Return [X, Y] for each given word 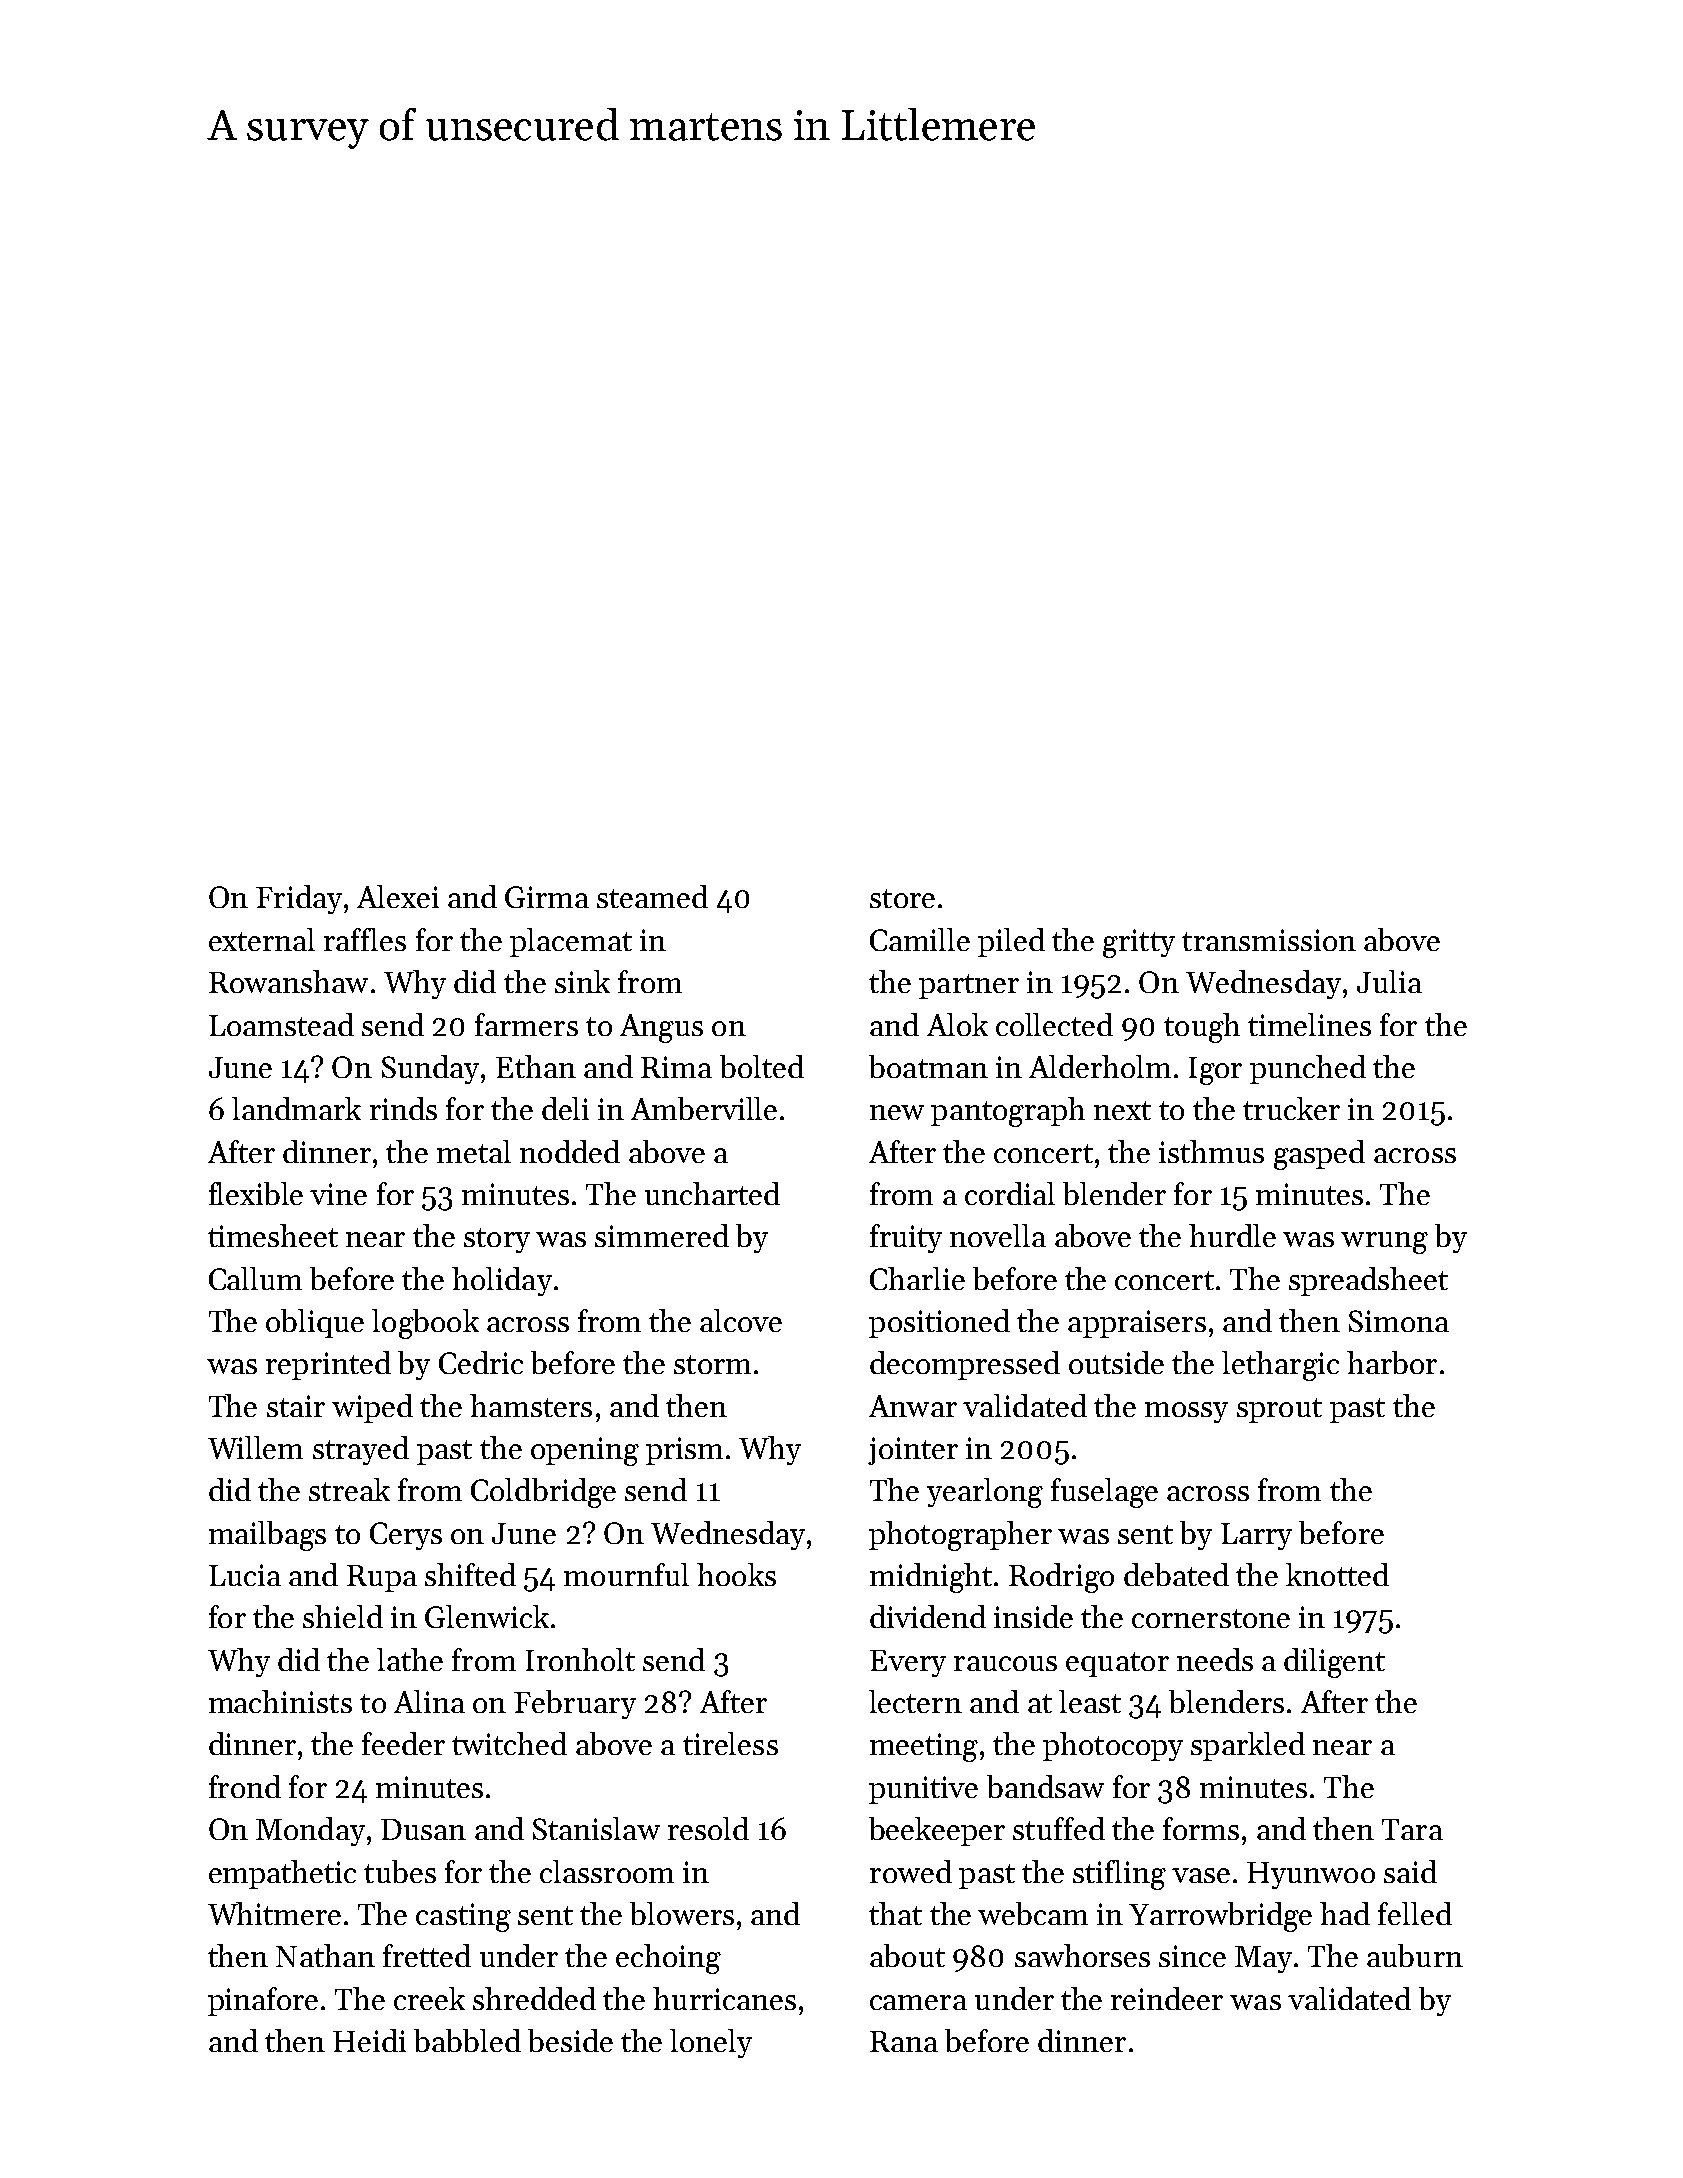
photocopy [1113, 1746]
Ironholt [580, 1659]
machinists [280, 1701]
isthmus [1211, 1151]
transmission [1269, 940]
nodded [570, 1151]
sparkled [1248, 1746]
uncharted [712, 1193]
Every [908, 1663]
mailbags [267, 1536]
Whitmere [274, 1913]
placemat [571, 942]
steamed [652, 896]
